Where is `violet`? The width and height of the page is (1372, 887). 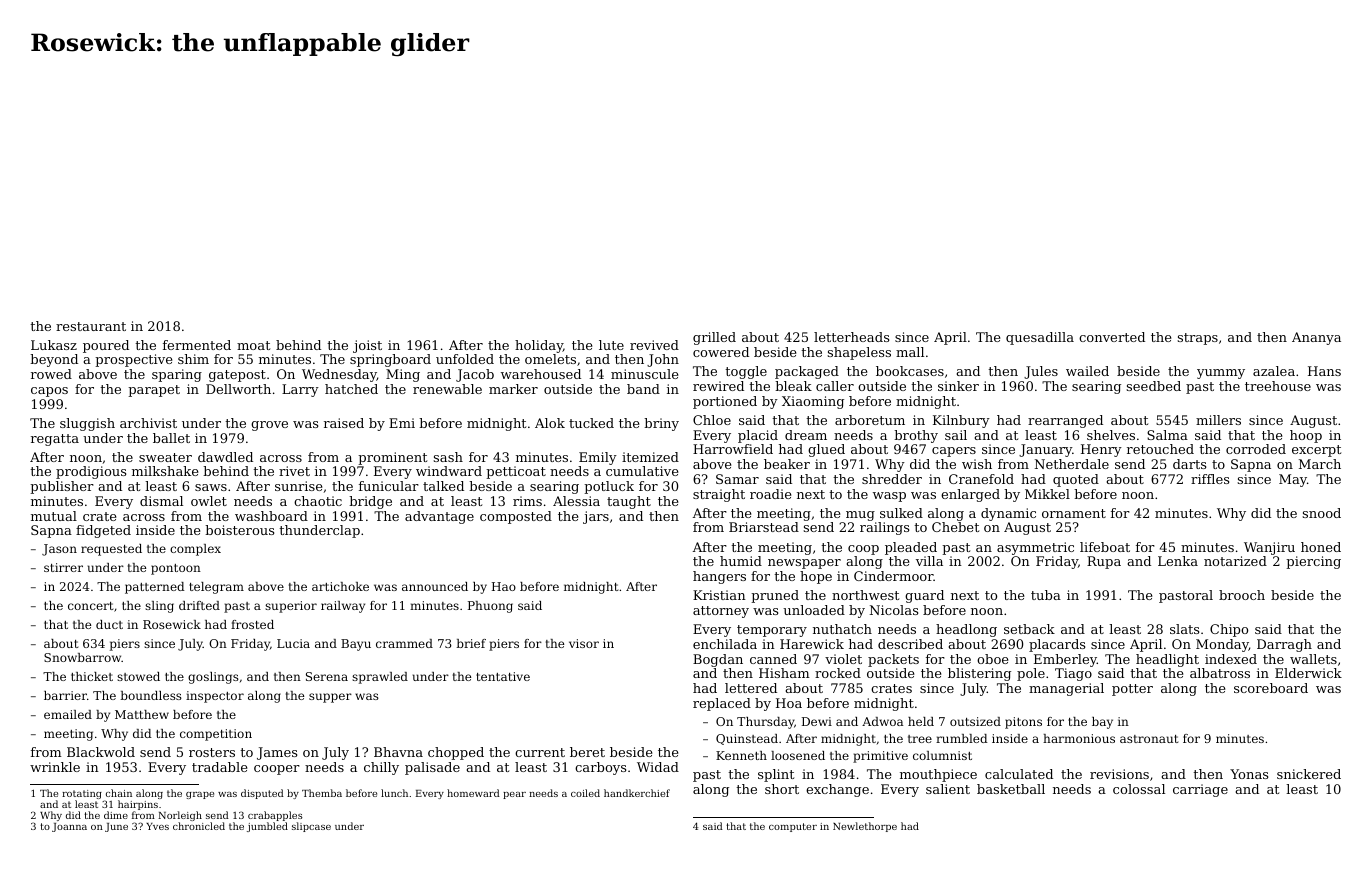 violet is located at coordinates (843, 659).
